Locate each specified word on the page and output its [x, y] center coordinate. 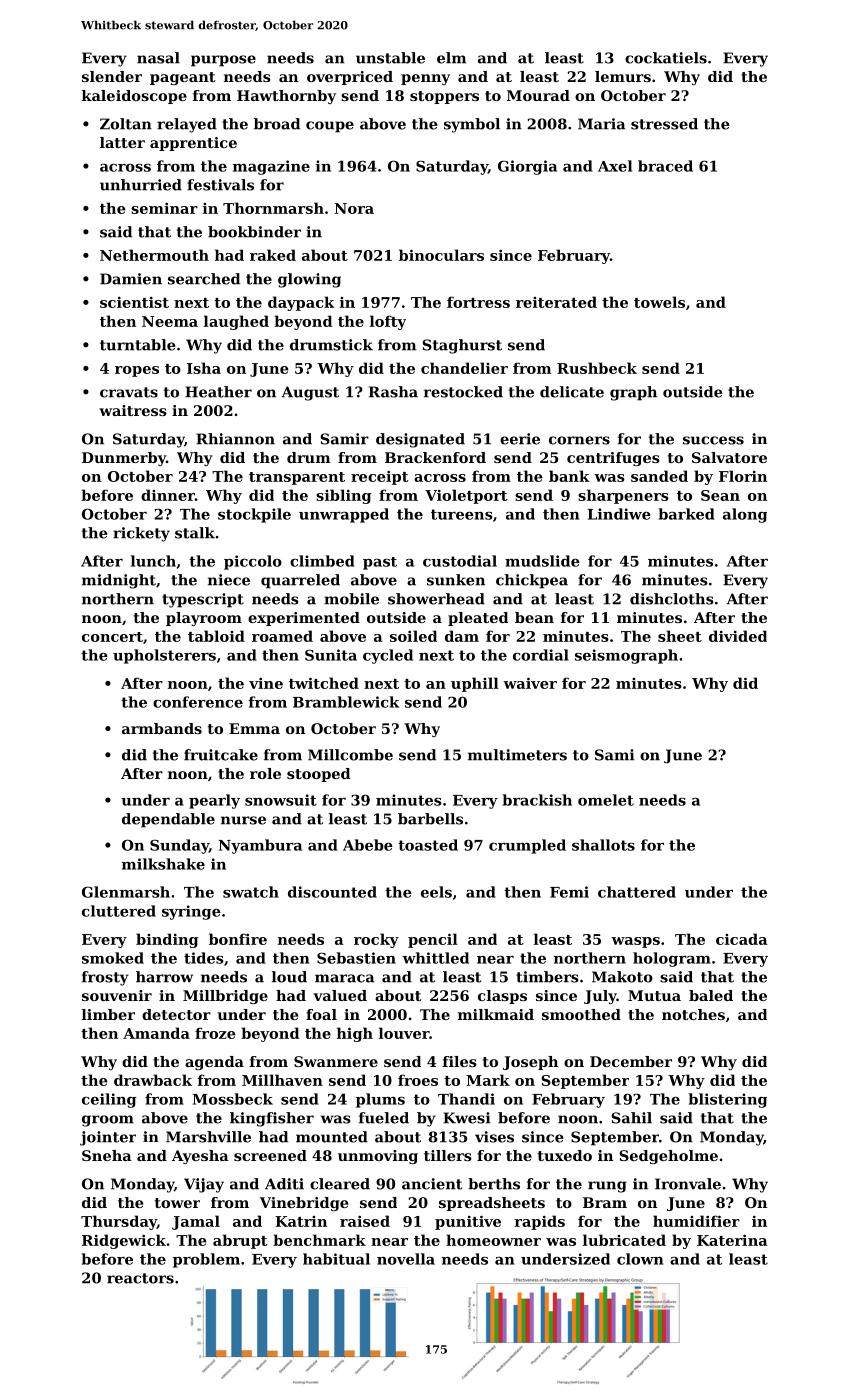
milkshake [163, 864]
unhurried [141, 185]
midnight [119, 581]
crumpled [527, 846]
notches [693, 1014]
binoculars [441, 255]
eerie [520, 439]
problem [206, 1260]
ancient [432, 1184]
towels [659, 302]
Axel [615, 166]
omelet [606, 800]
